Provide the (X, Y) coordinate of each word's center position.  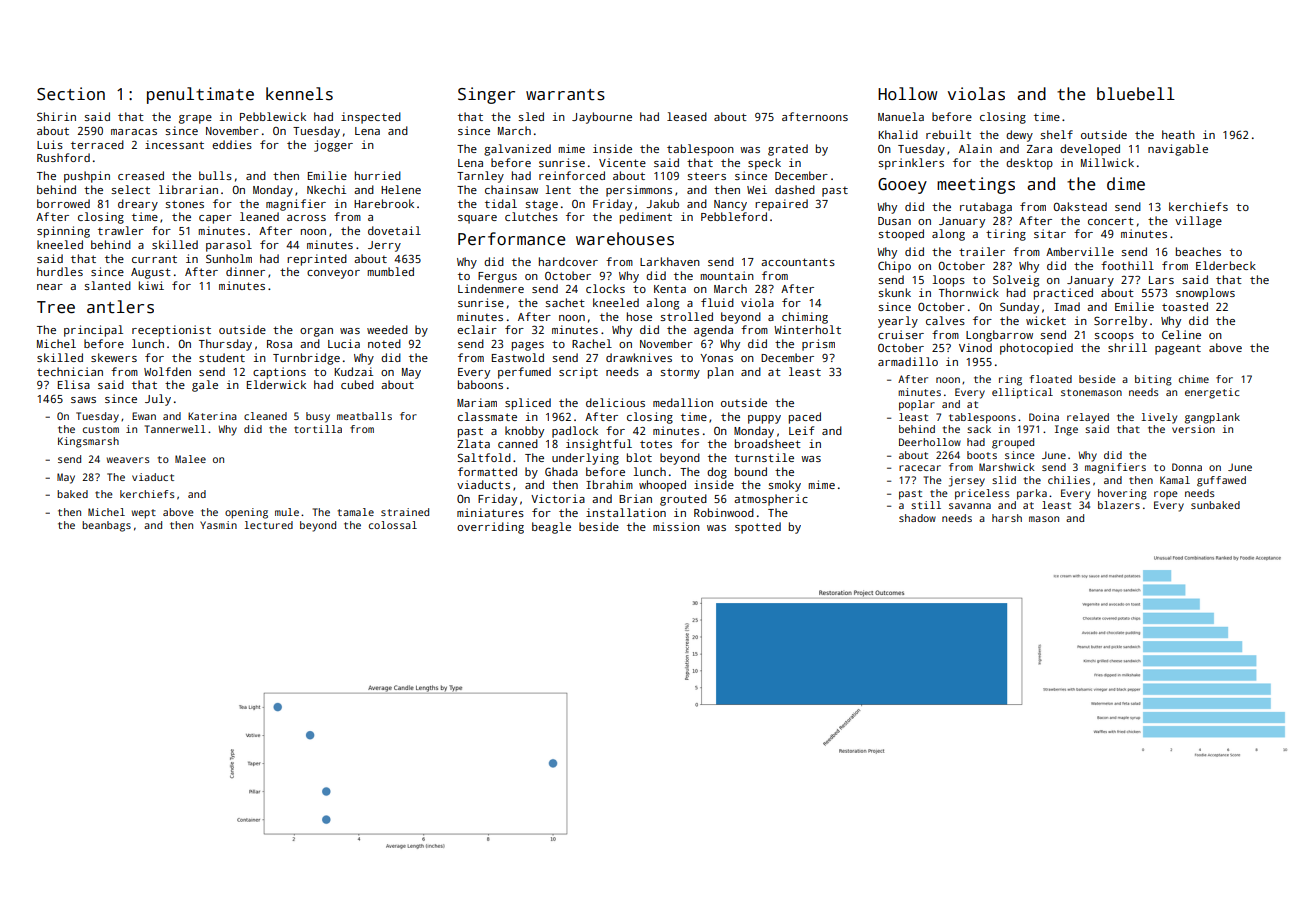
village (1198, 222)
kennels (299, 94)
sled (531, 116)
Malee (190, 459)
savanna (970, 506)
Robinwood (724, 512)
